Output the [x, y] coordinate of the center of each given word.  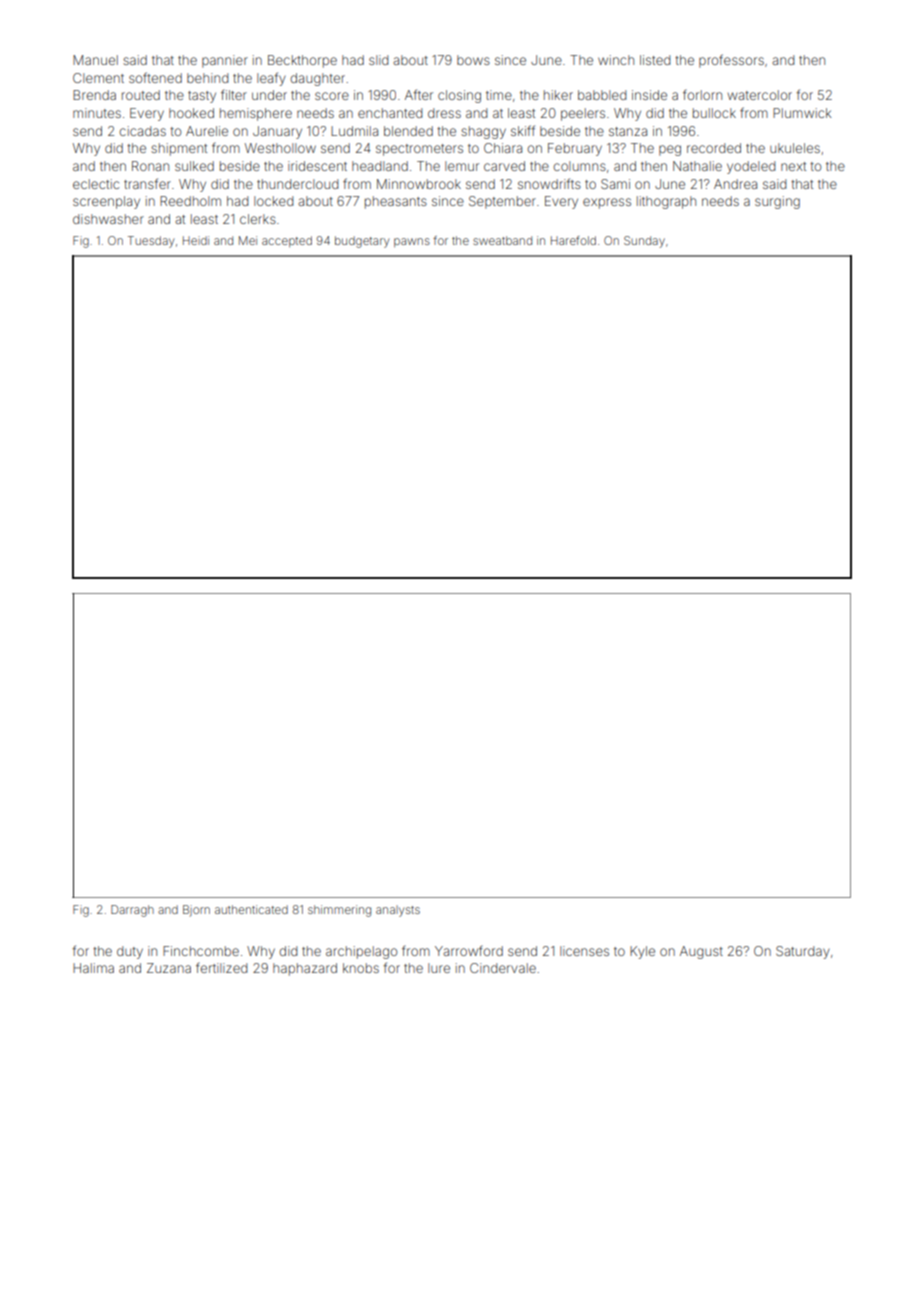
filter [234, 95]
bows [473, 60]
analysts [398, 911]
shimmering [339, 911]
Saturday [803, 952]
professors [731, 61]
